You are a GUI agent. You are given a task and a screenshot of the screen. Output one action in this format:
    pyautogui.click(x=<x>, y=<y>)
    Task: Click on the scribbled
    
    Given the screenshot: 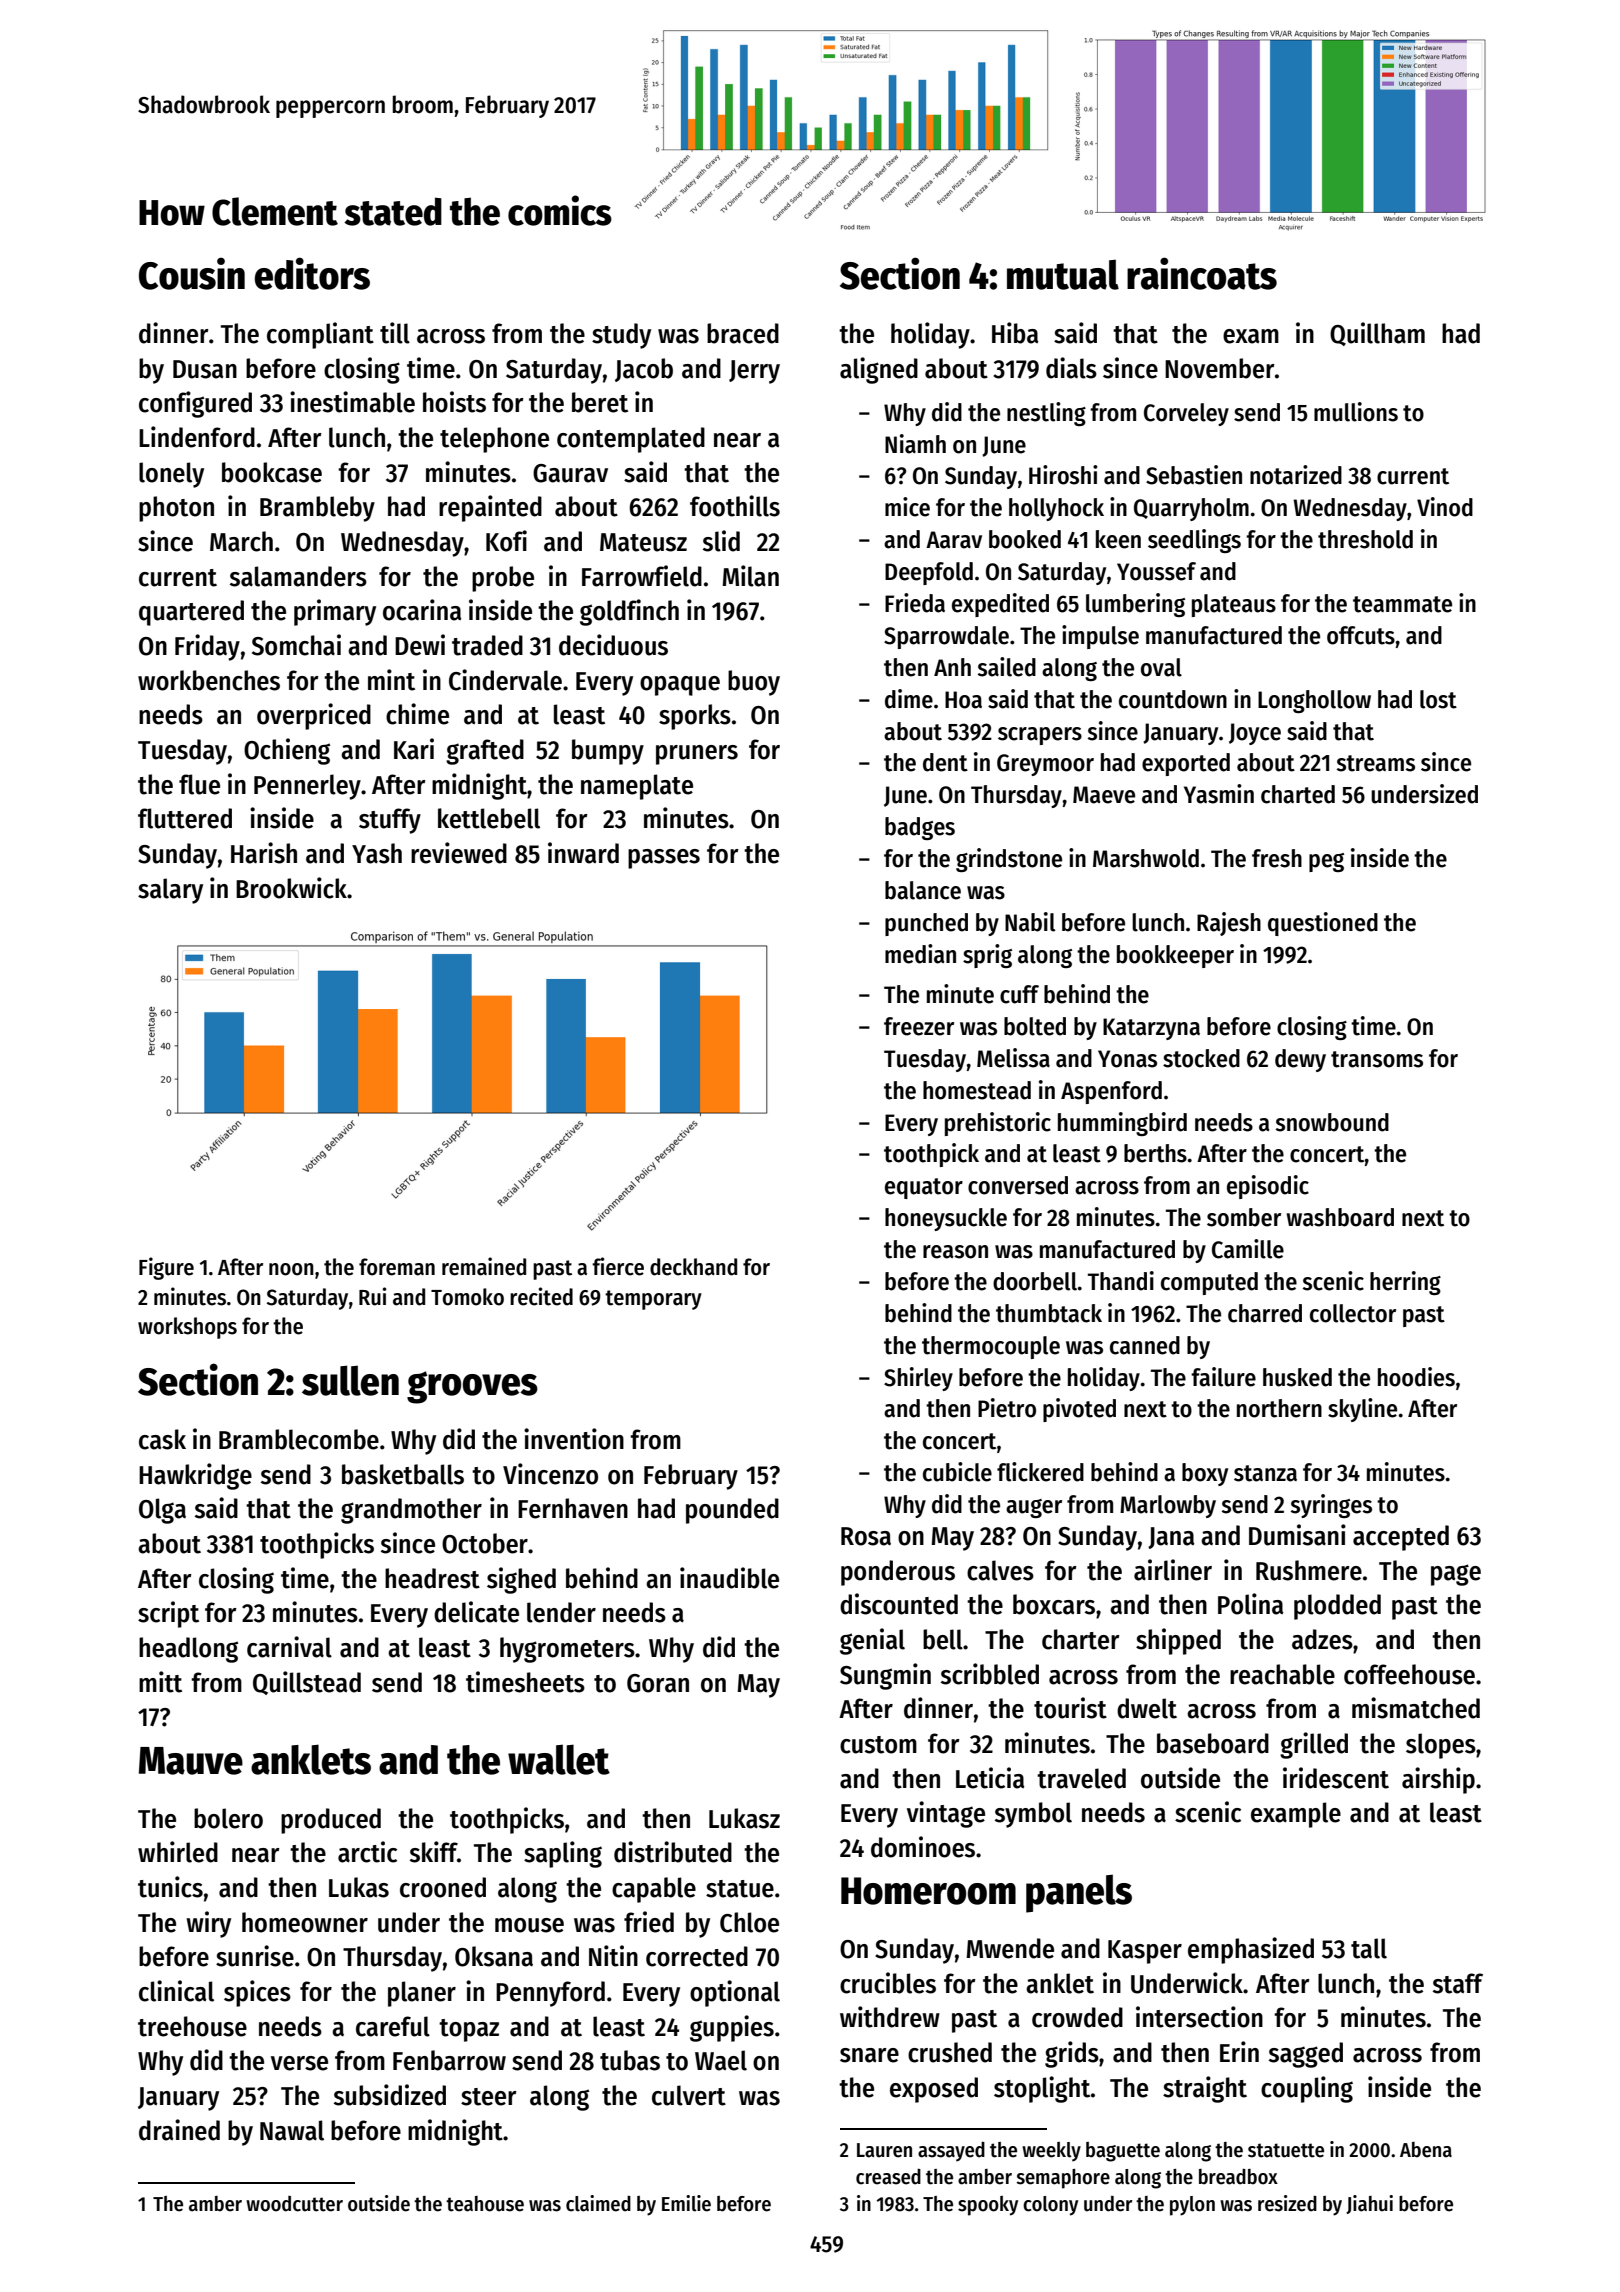 What is the action you would take?
    pyautogui.click(x=990, y=1674)
